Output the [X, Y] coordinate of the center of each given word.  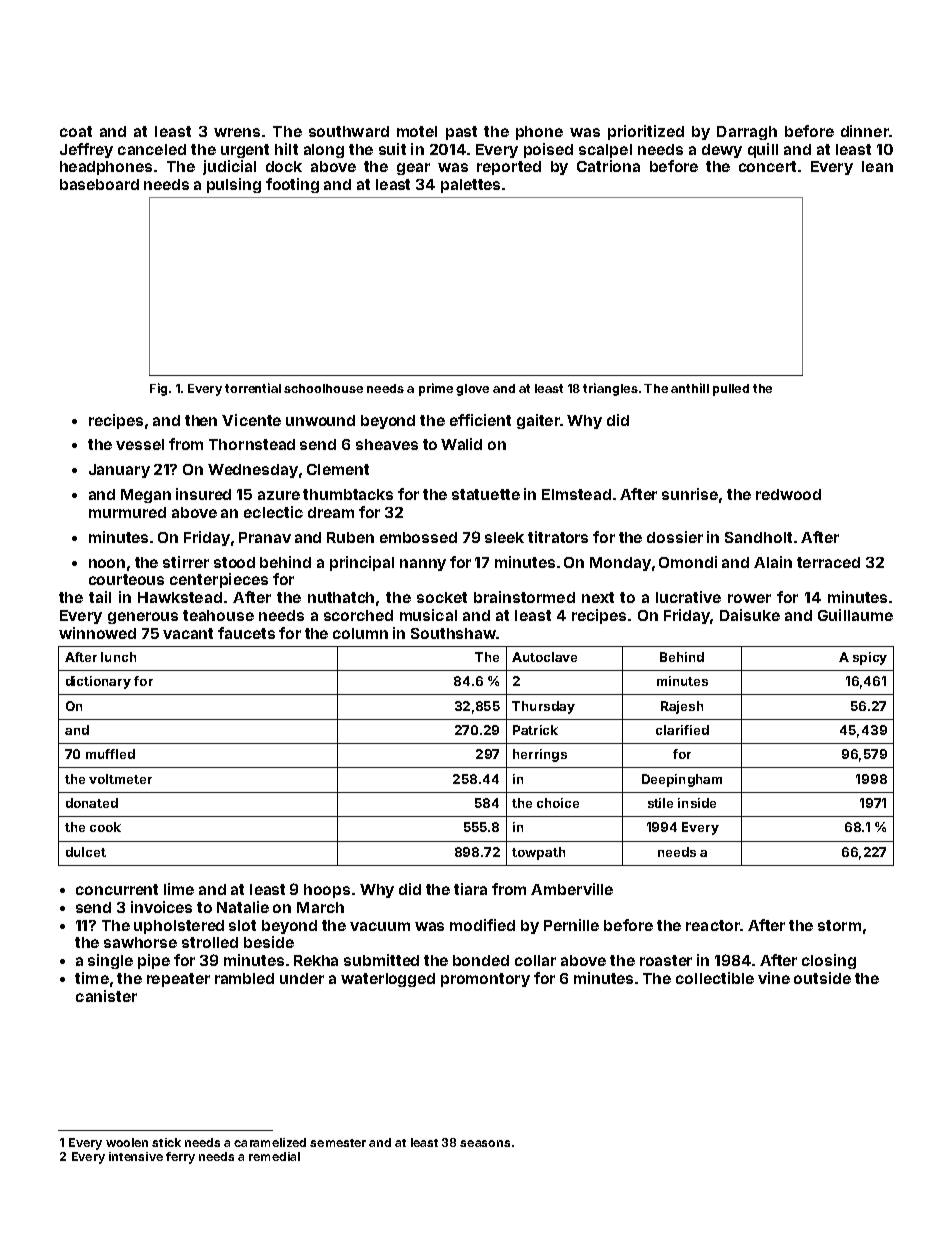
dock [284, 166]
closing [829, 961]
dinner [865, 131]
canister [106, 996]
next [598, 597]
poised [548, 150]
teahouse [218, 615]
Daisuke [750, 615]
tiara [470, 889]
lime [179, 889]
